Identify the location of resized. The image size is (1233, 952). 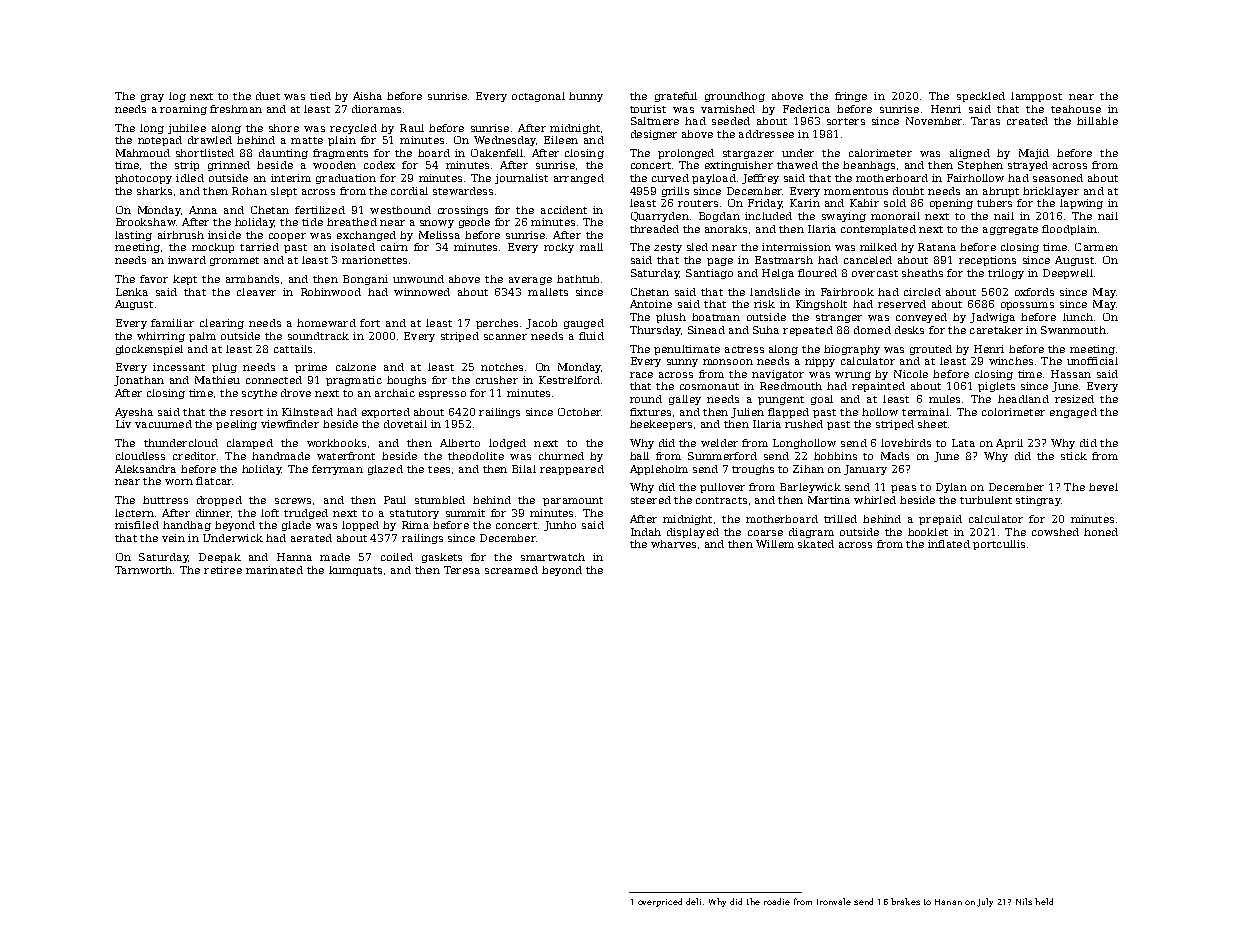
(1074, 399).
